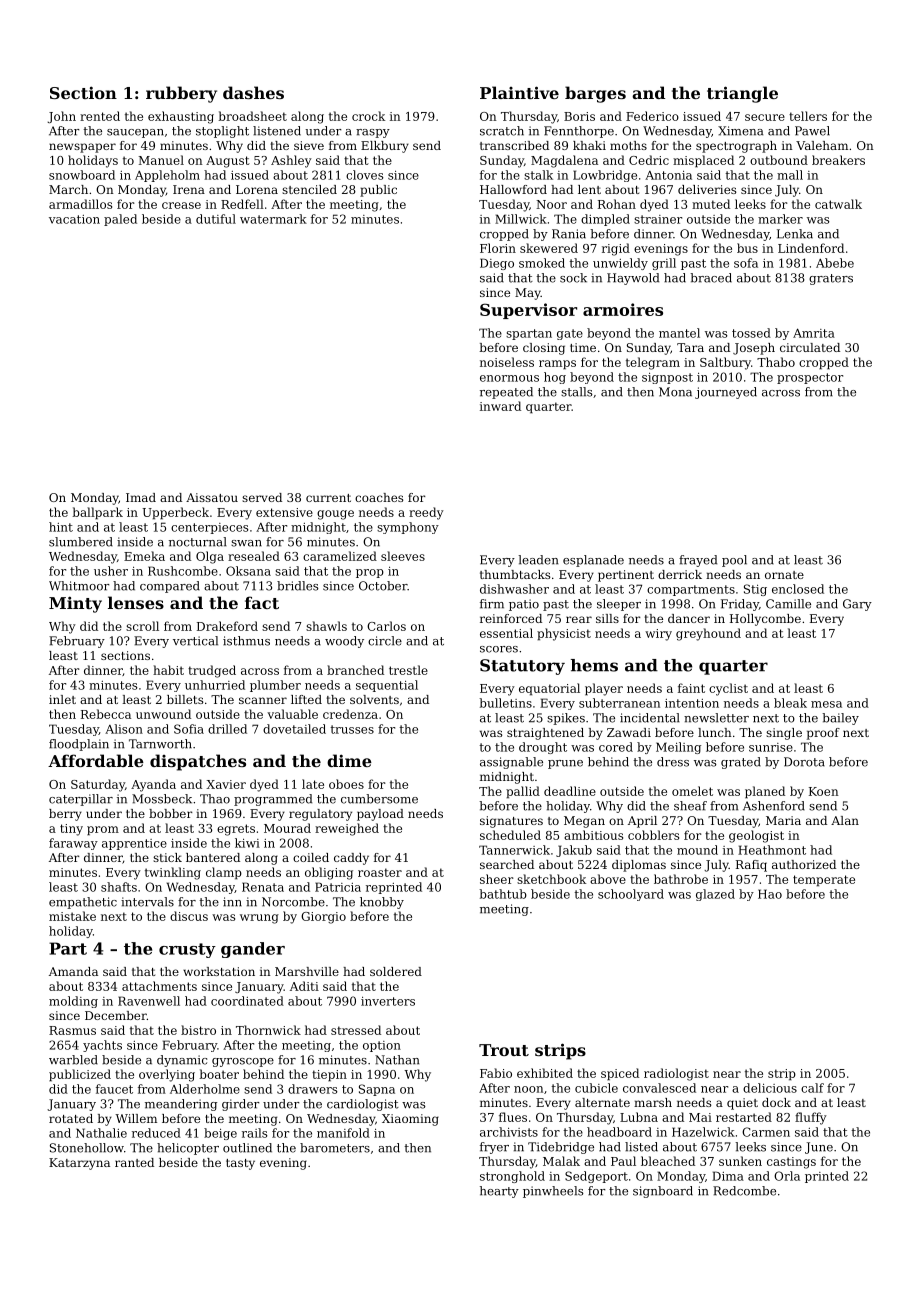 The width and height of the screenshot is (924, 1308). I want to click on dashes, so click(253, 92).
